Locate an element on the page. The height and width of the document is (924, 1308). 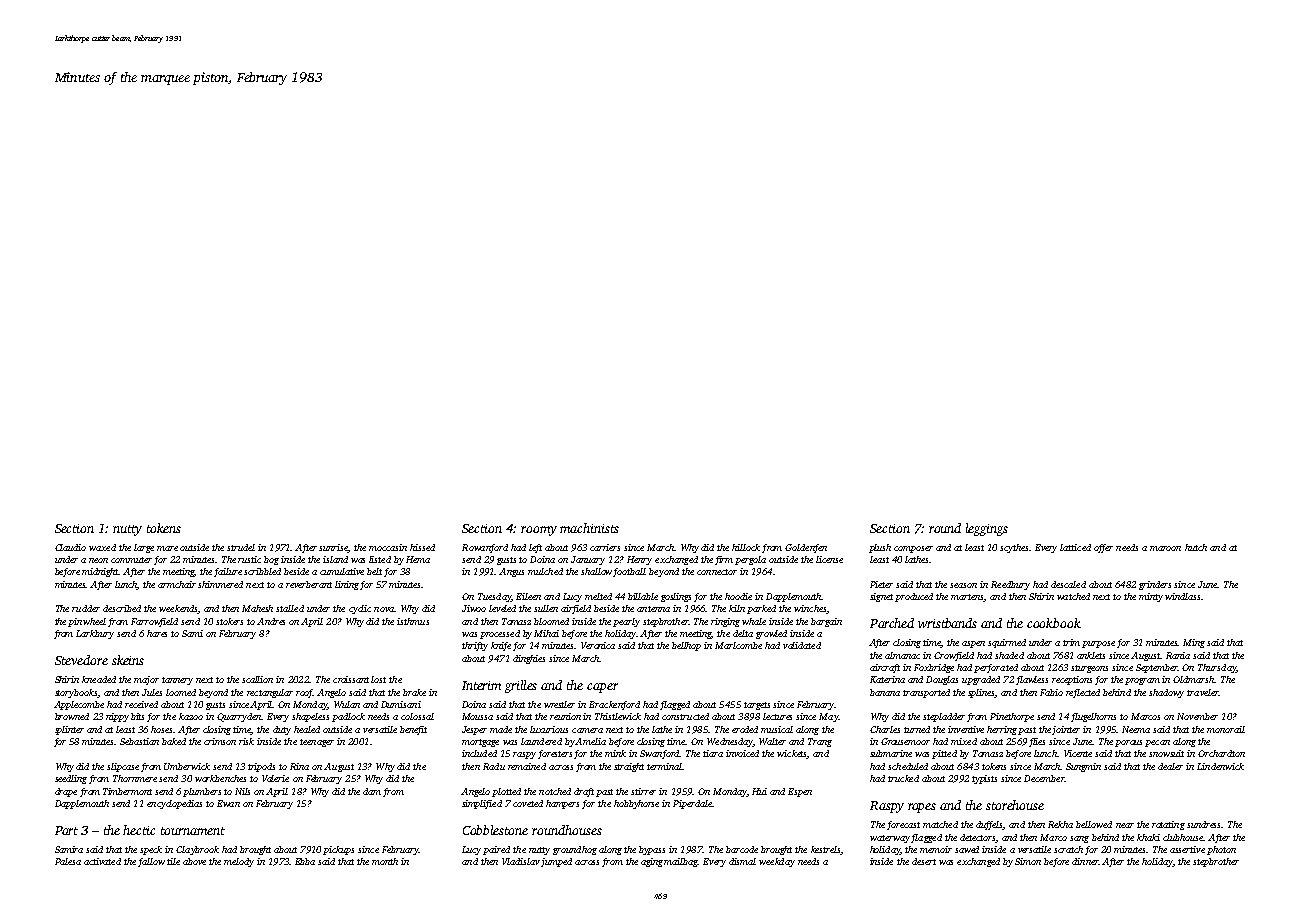
September is located at coordinates (1157, 668).
